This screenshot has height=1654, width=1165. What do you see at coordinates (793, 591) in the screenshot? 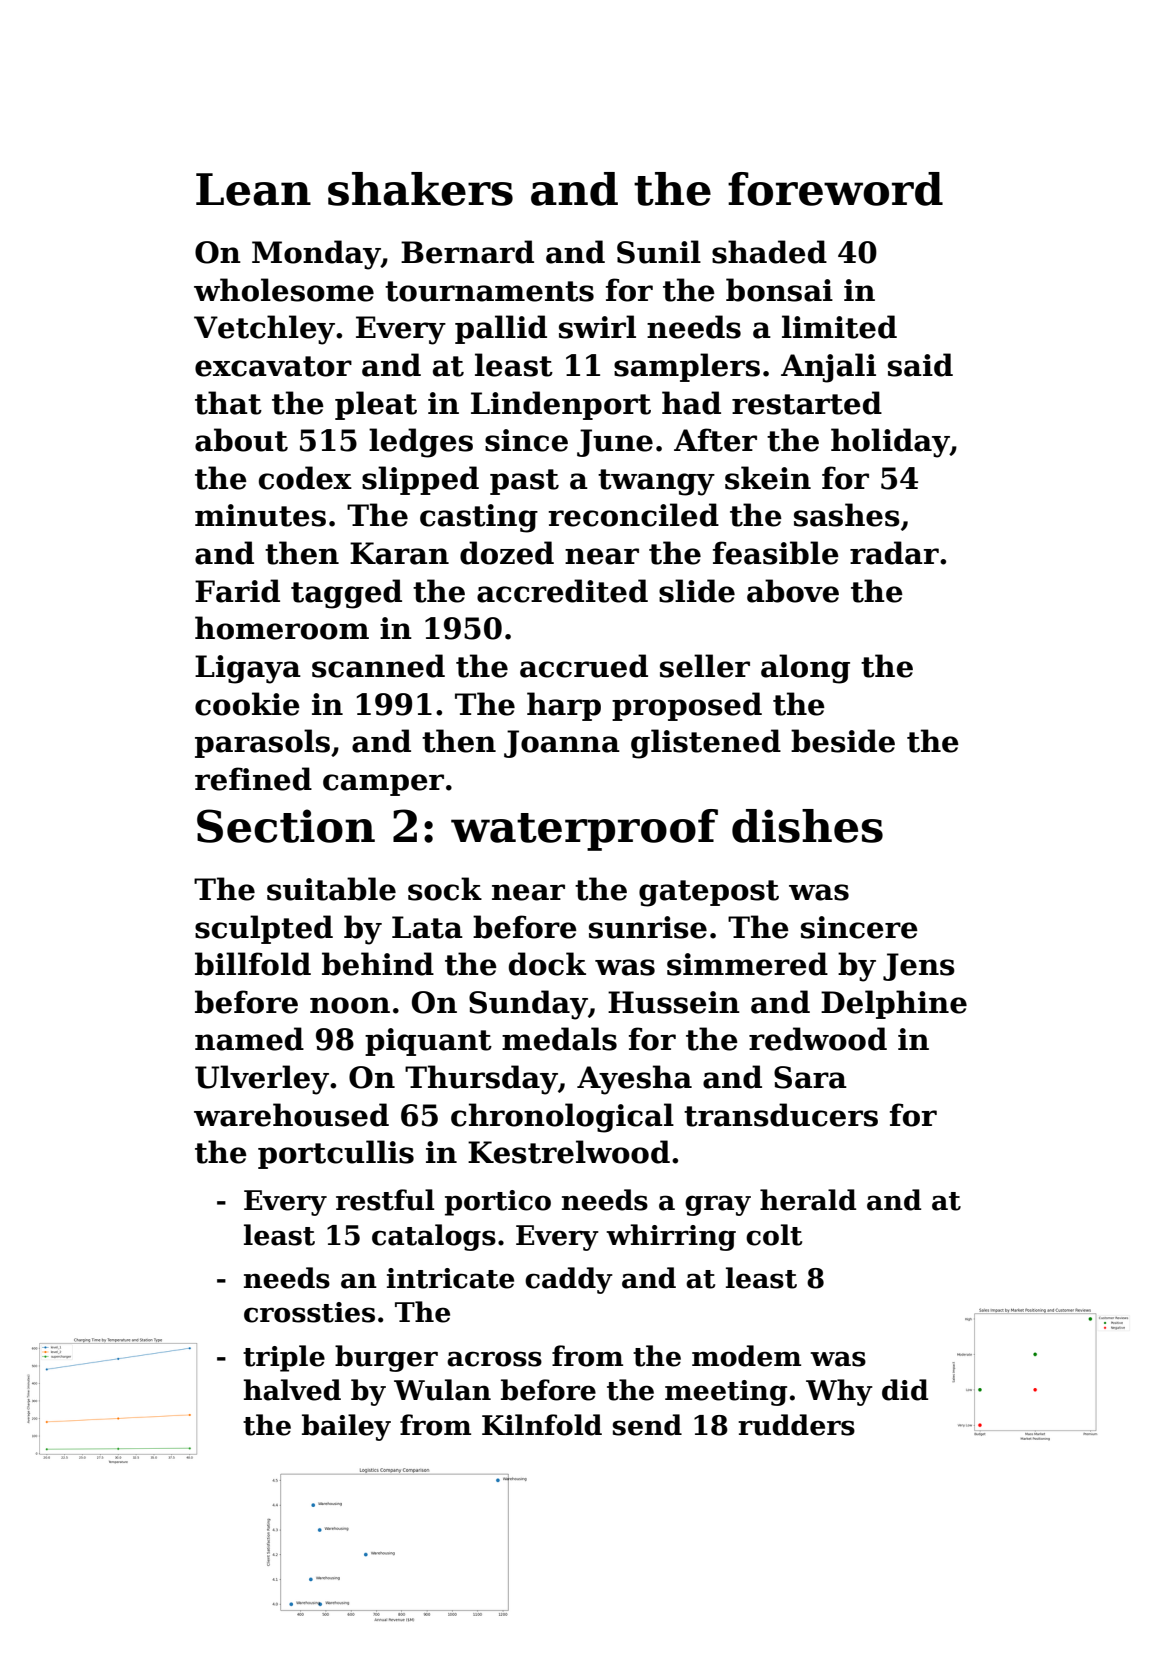
I see `above` at bounding box center [793, 591].
